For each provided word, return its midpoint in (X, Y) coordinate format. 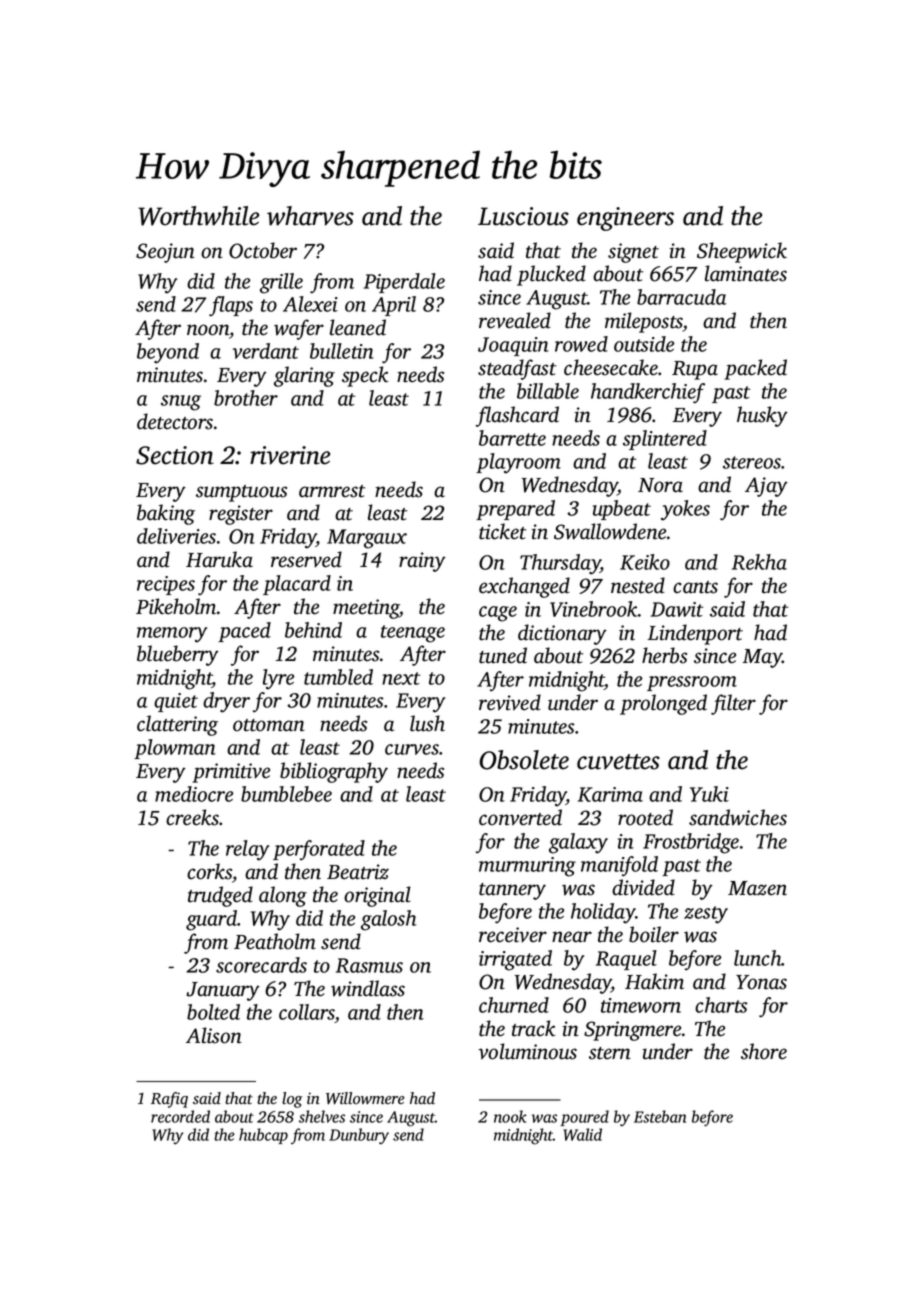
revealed (515, 320)
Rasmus (369, 965)
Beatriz (358, 872)
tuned (503, 655)
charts (721, 1005)
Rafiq (169, 1100)
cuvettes (618, 762)
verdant (266, 351)
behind (313, 630)
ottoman (269, 725)
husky (762, 416)
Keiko (645, 562)
